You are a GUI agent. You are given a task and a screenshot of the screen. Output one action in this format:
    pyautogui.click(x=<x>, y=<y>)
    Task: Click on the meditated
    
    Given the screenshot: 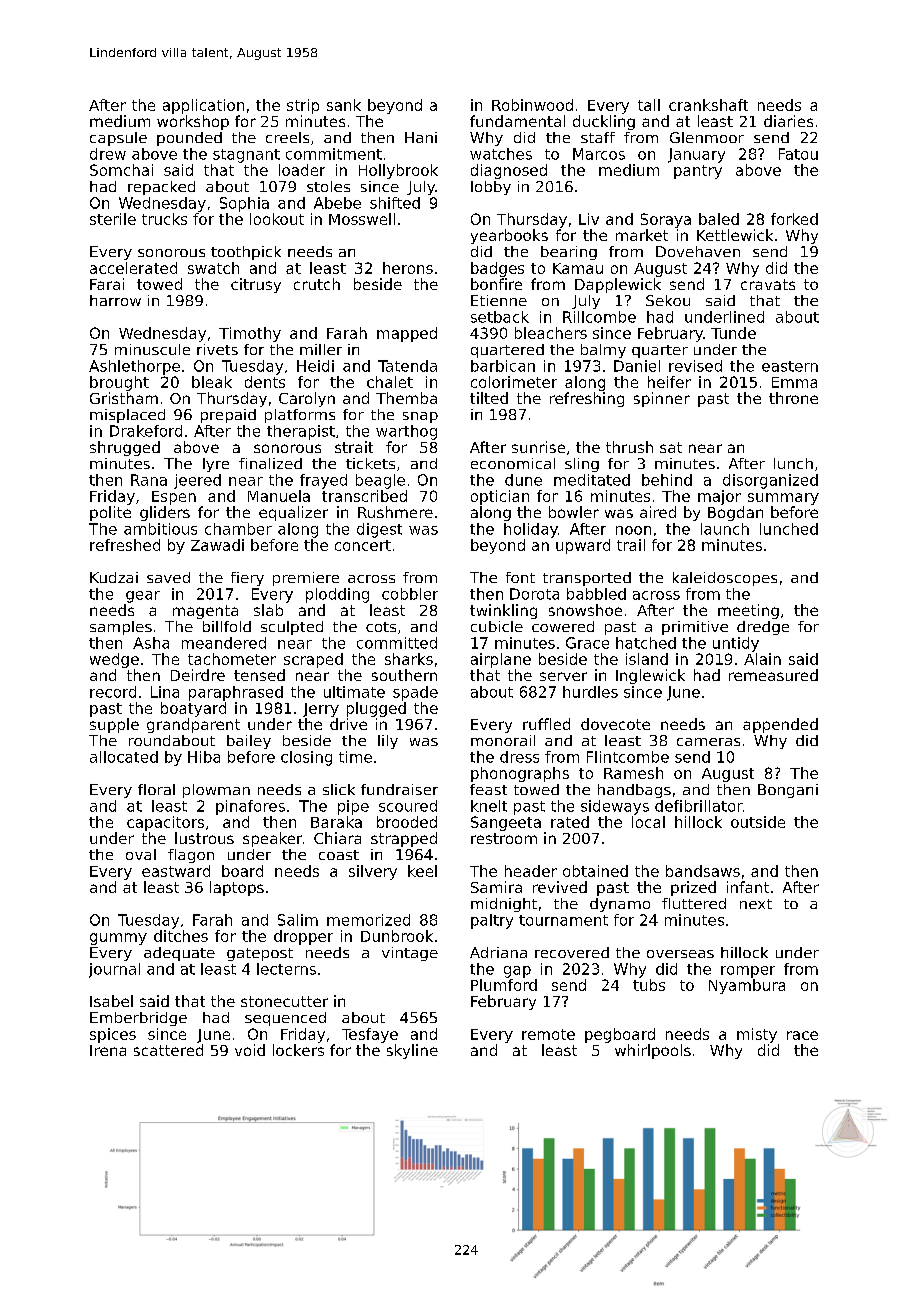 What is the action you would take?
    pyautogui.click(x=592, y=480)
